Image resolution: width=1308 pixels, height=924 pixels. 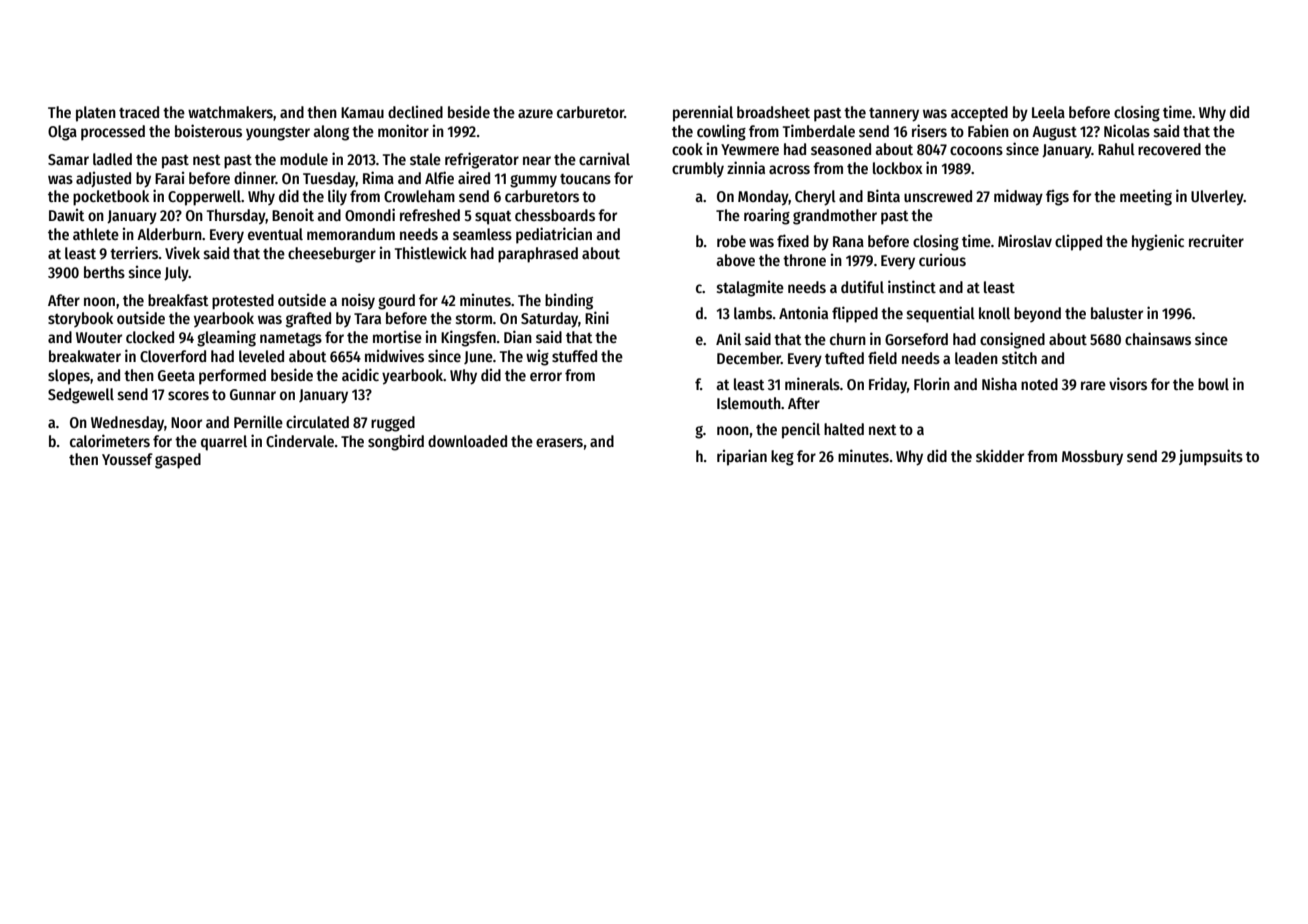 I want to click on rugged, so click(x=393, y=424).
